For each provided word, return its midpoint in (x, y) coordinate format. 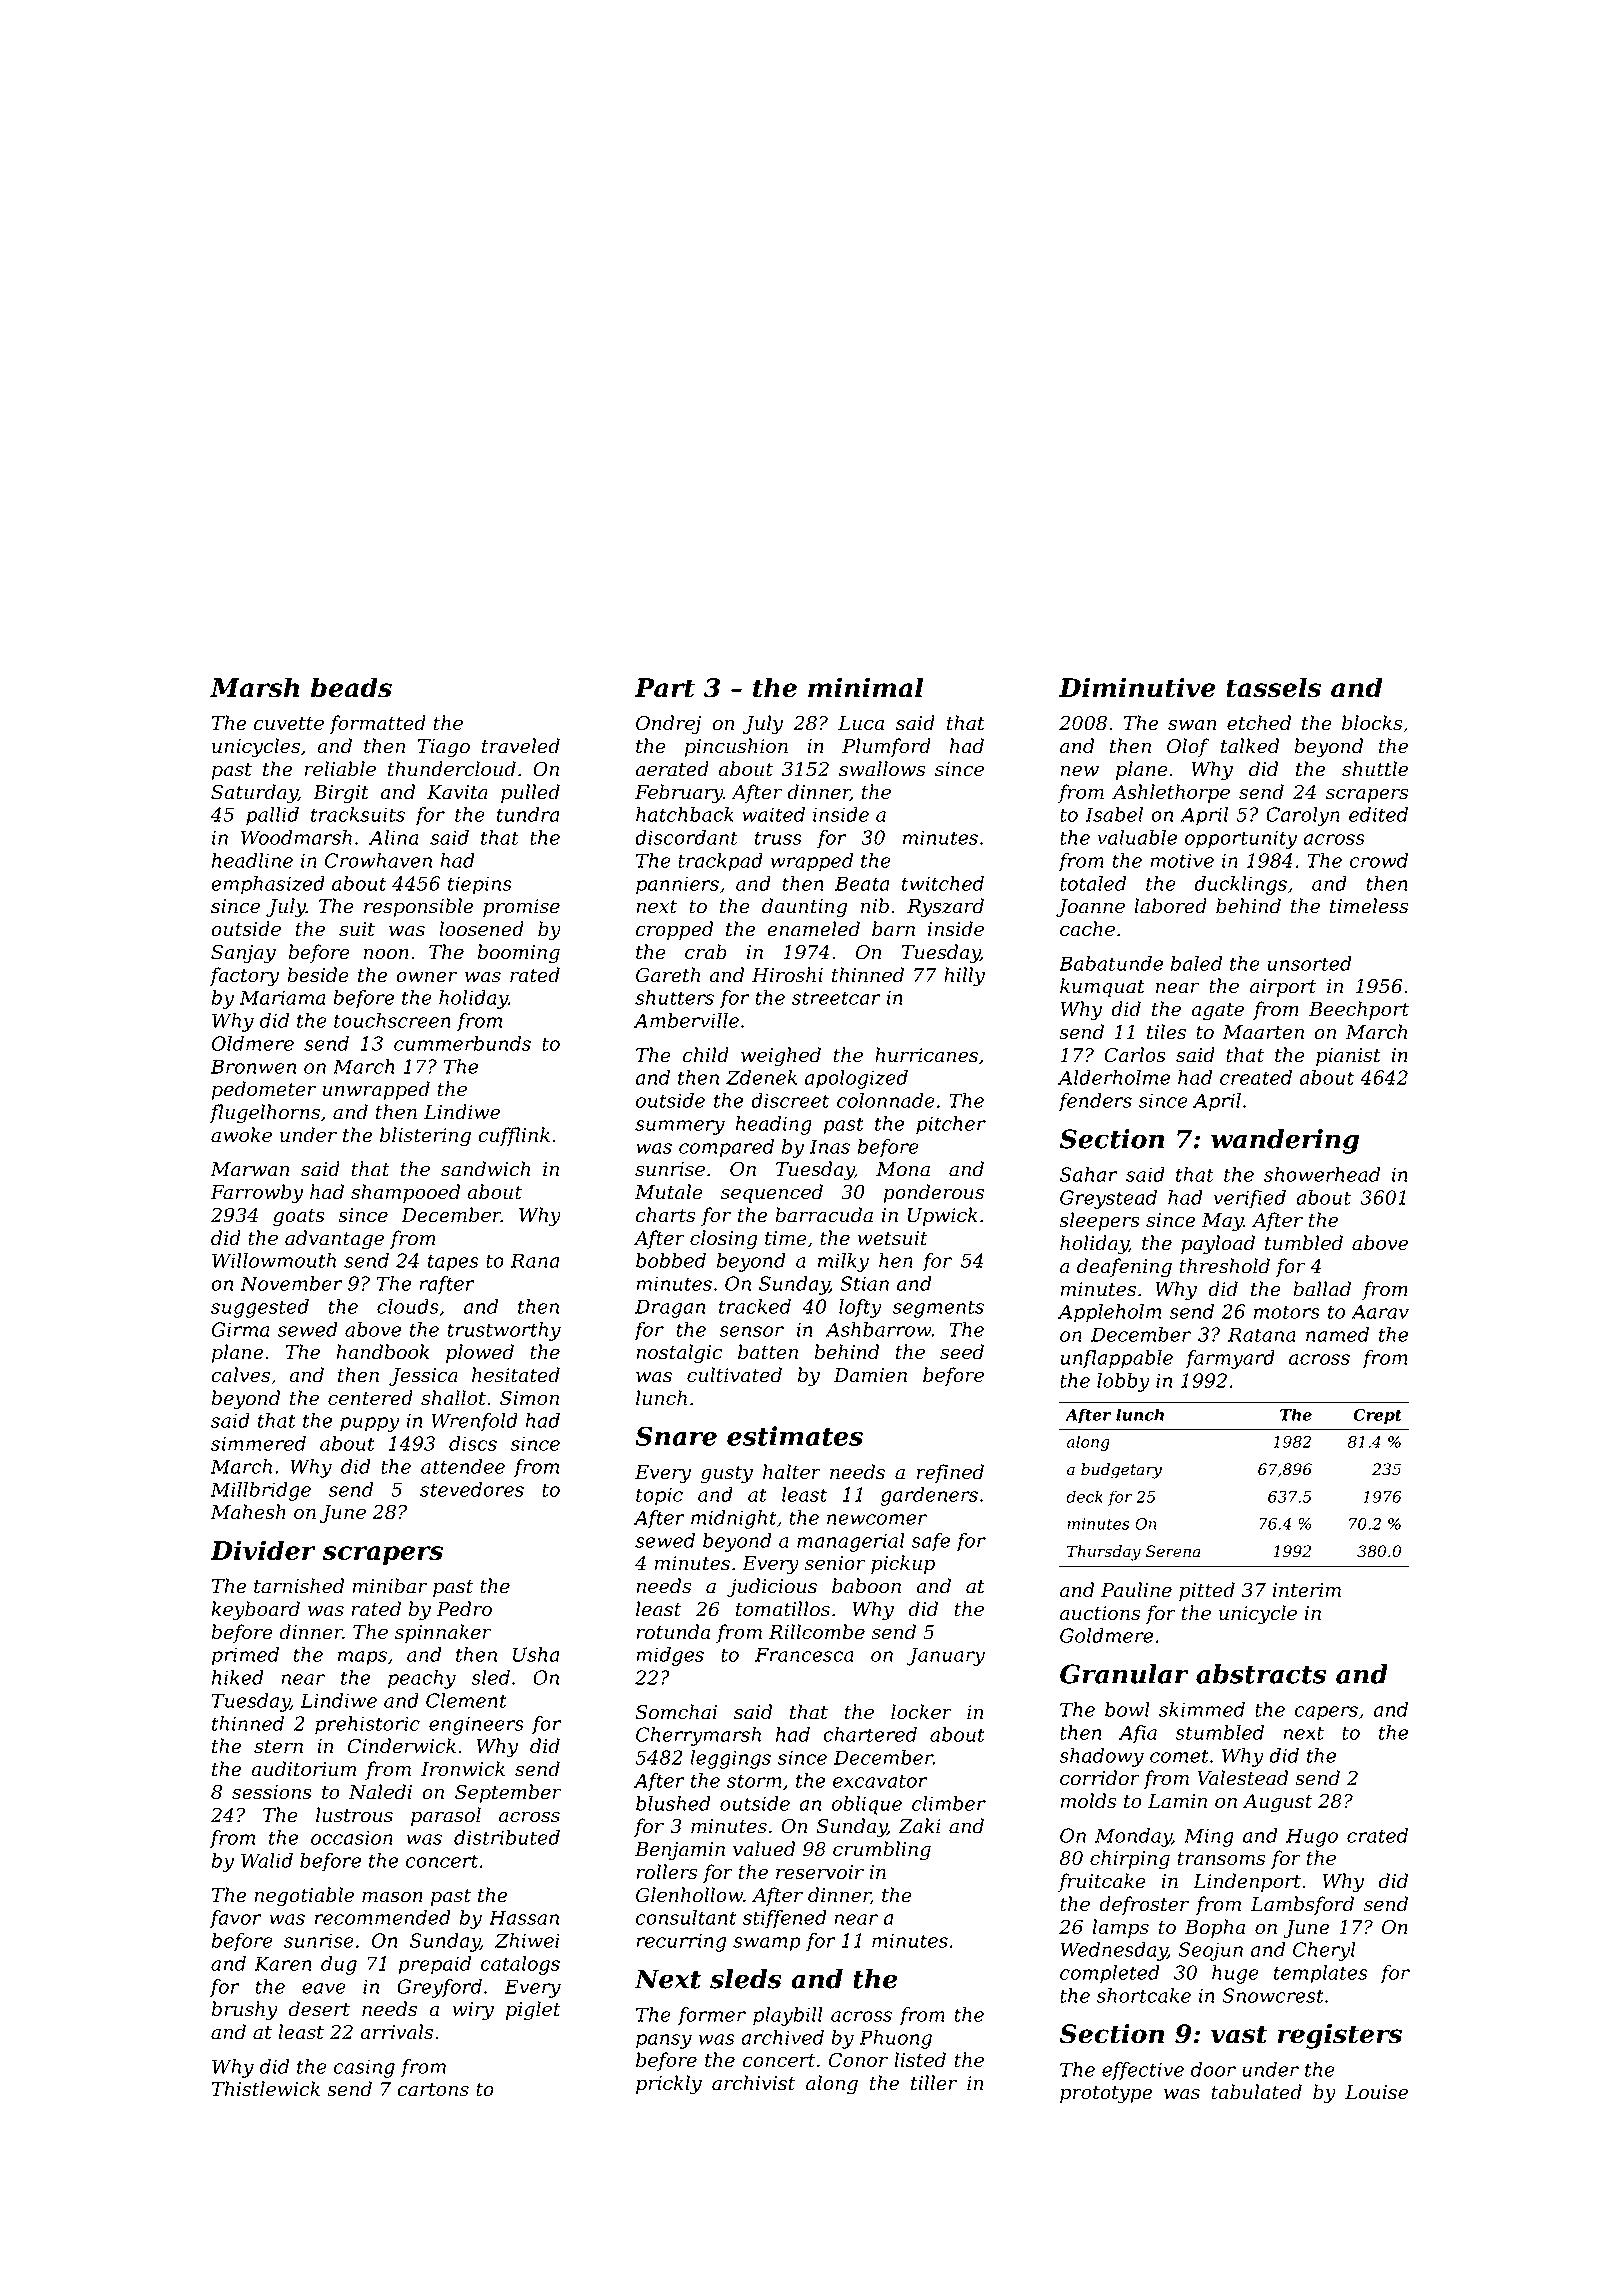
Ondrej (668, 725)
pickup (903, 1564)
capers (1326, 1713)
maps (362, 1658)
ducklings (1240, 885)
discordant (686, 837)
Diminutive (1137, 687)
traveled (521, 746)
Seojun (1210, 1951)
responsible (419, 907)
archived (782, 2037)
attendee (463, 1466)
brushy (244, 2011)
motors (1287, 1312)
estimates (795, 1436)
